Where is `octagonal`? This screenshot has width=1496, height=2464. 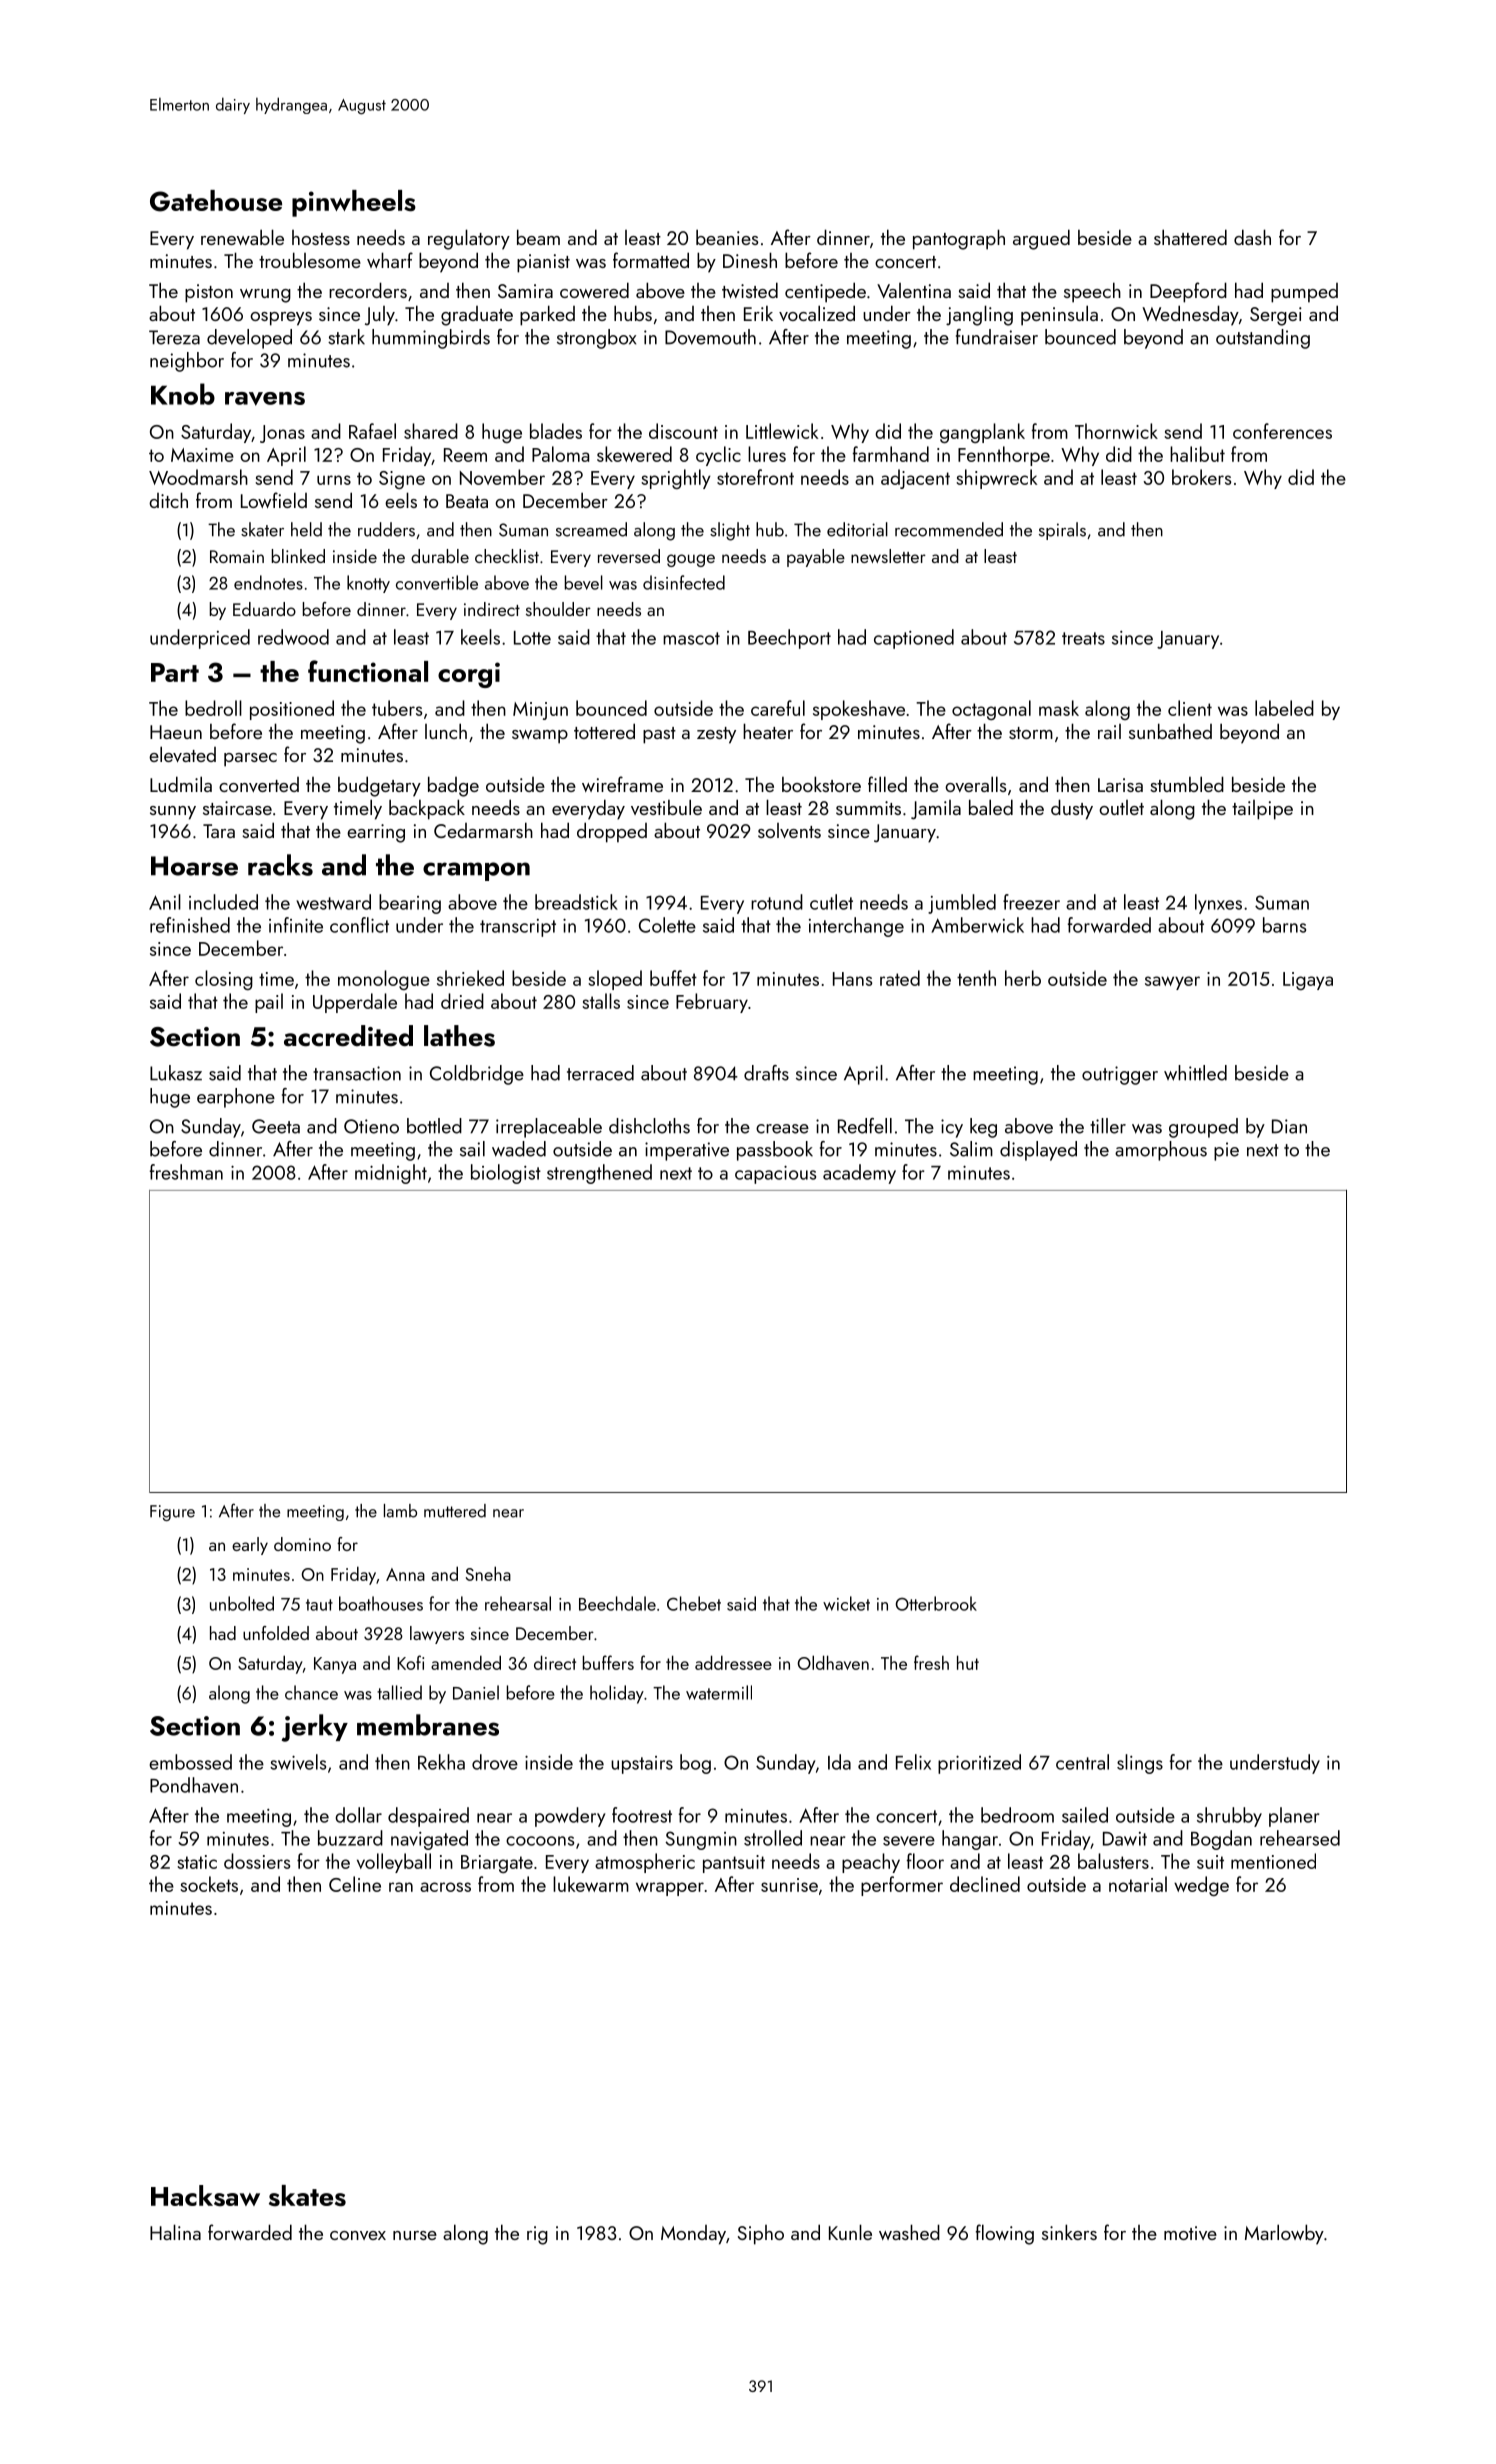 octagonal is located at coordinates (991, 710).
